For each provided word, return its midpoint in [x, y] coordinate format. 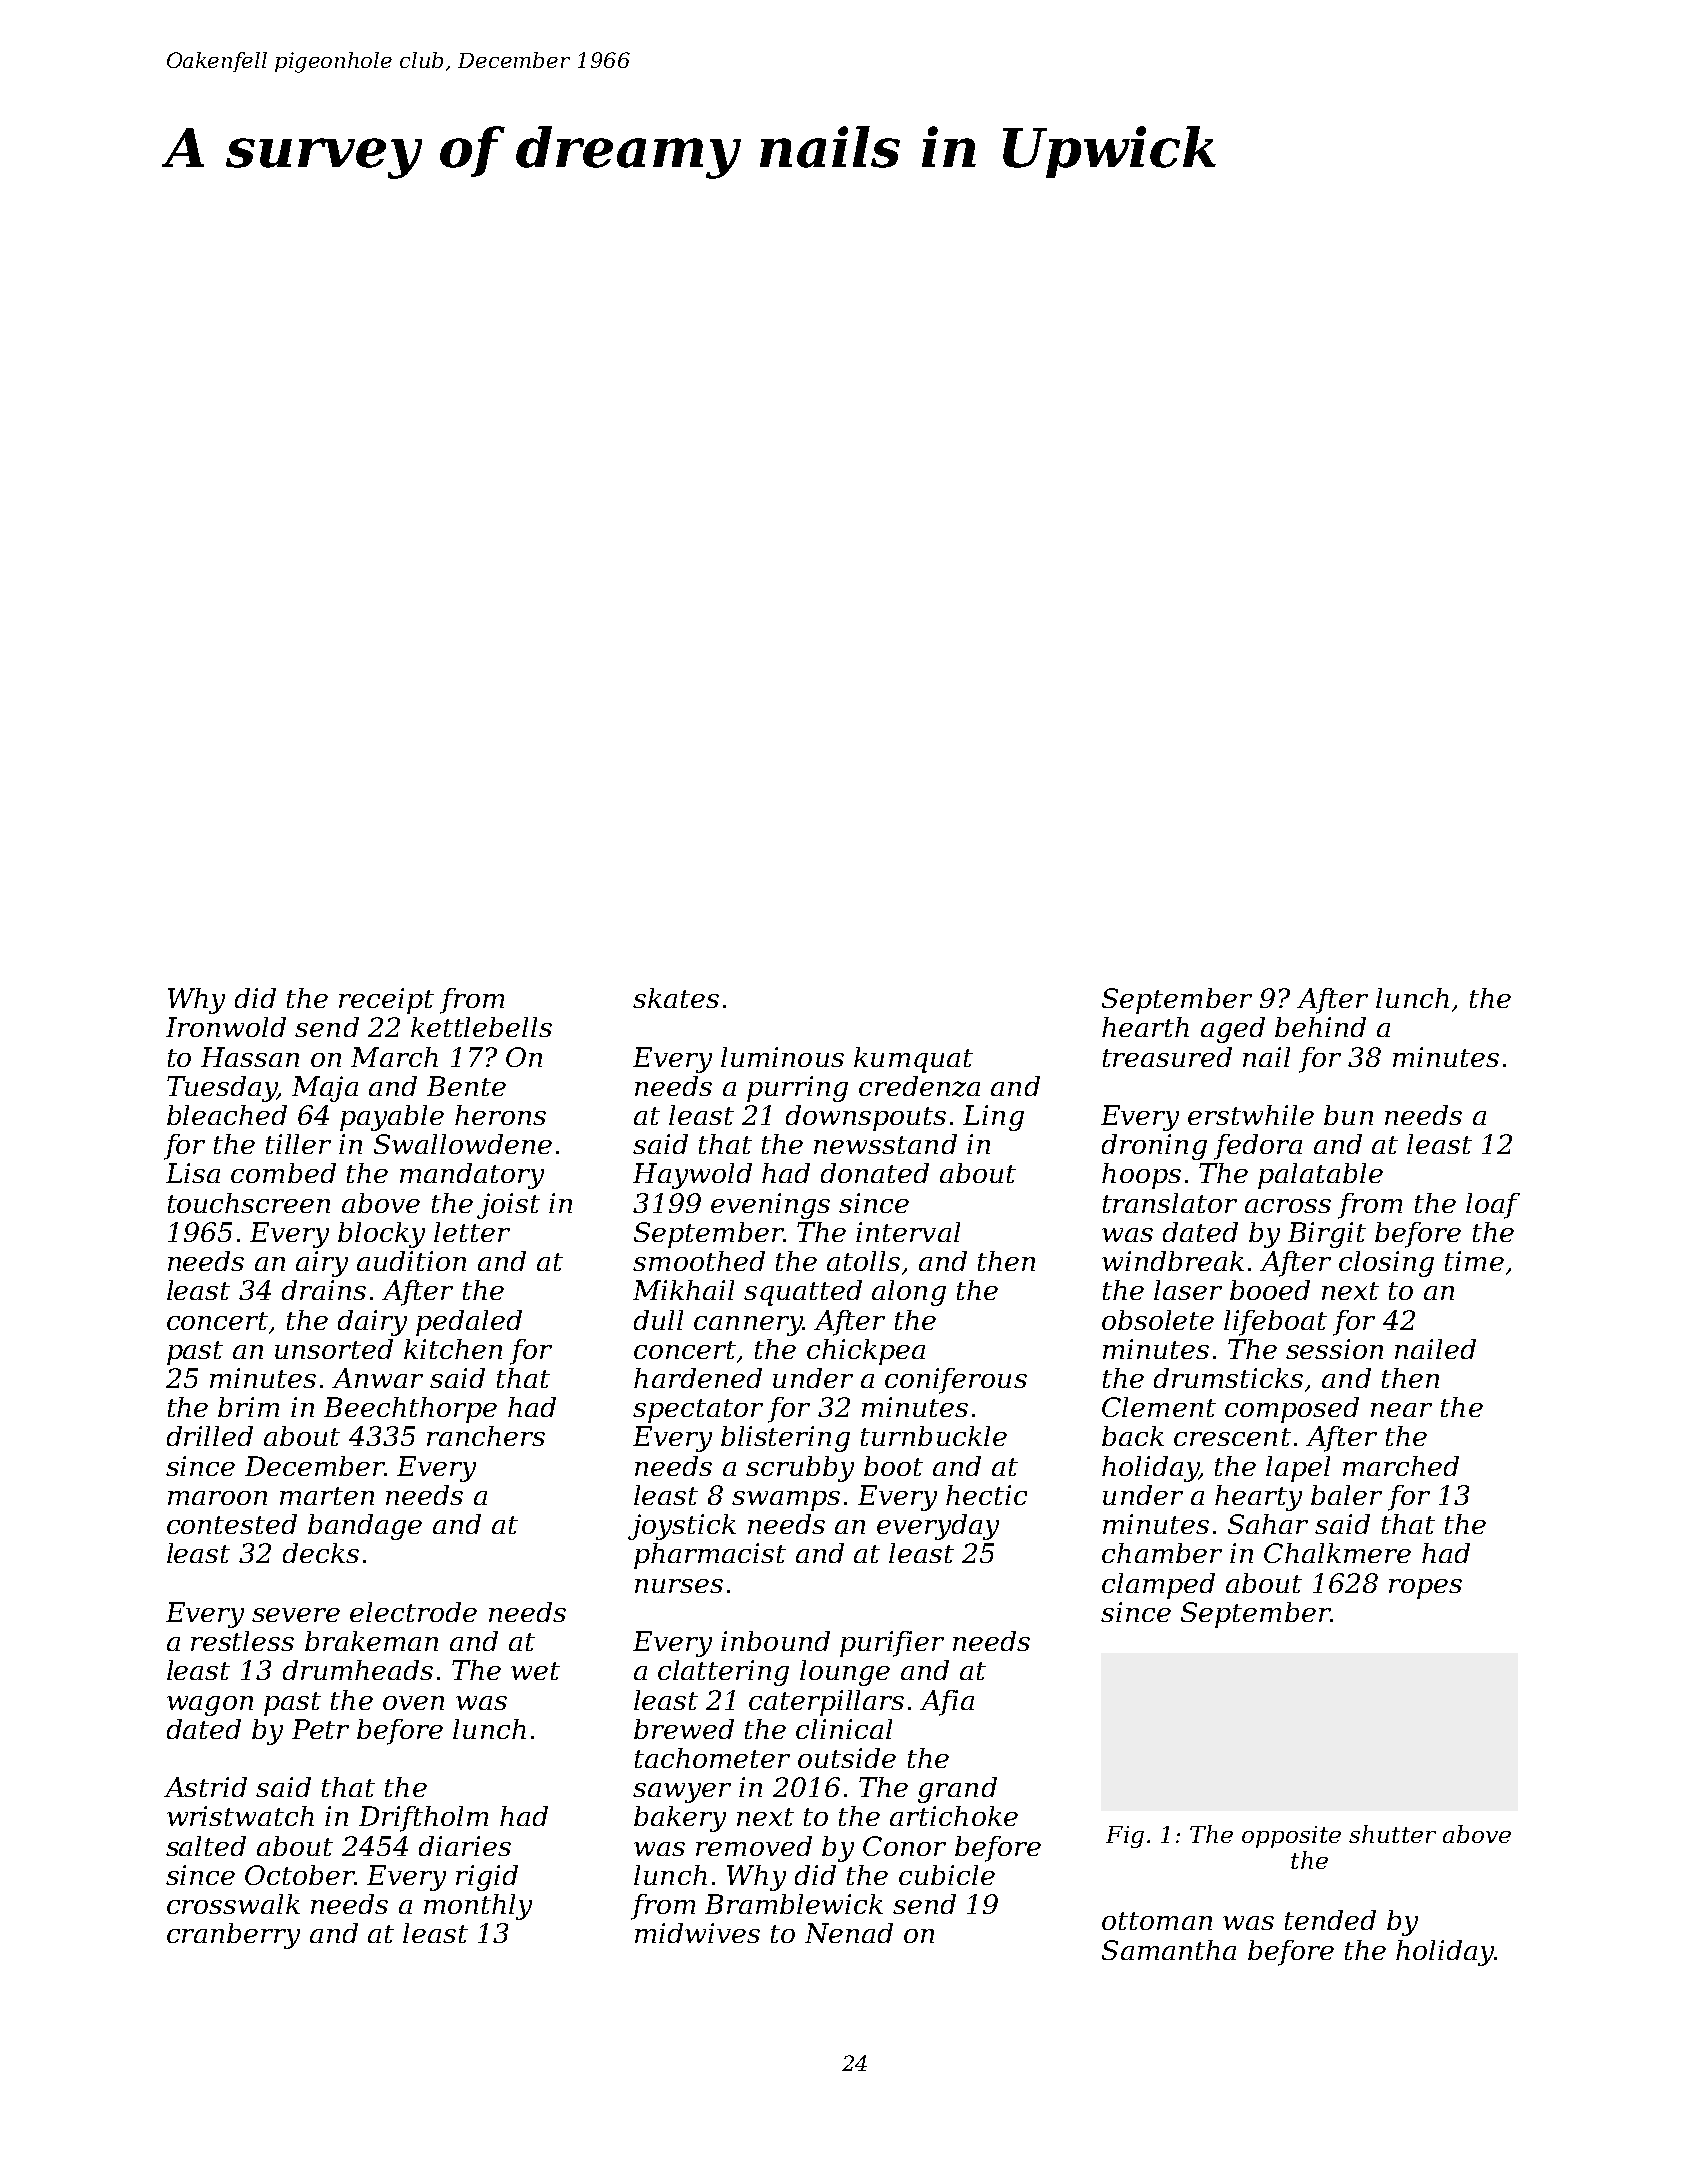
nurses [679, 1586]
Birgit [1327, 1235]
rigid [487, 1878]
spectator [698, 1411]
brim [248, 1407]
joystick [682, 1527]
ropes [1425, 1589]
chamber [1162, 1553]
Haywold [692, 1176]
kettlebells [481, 1027]
